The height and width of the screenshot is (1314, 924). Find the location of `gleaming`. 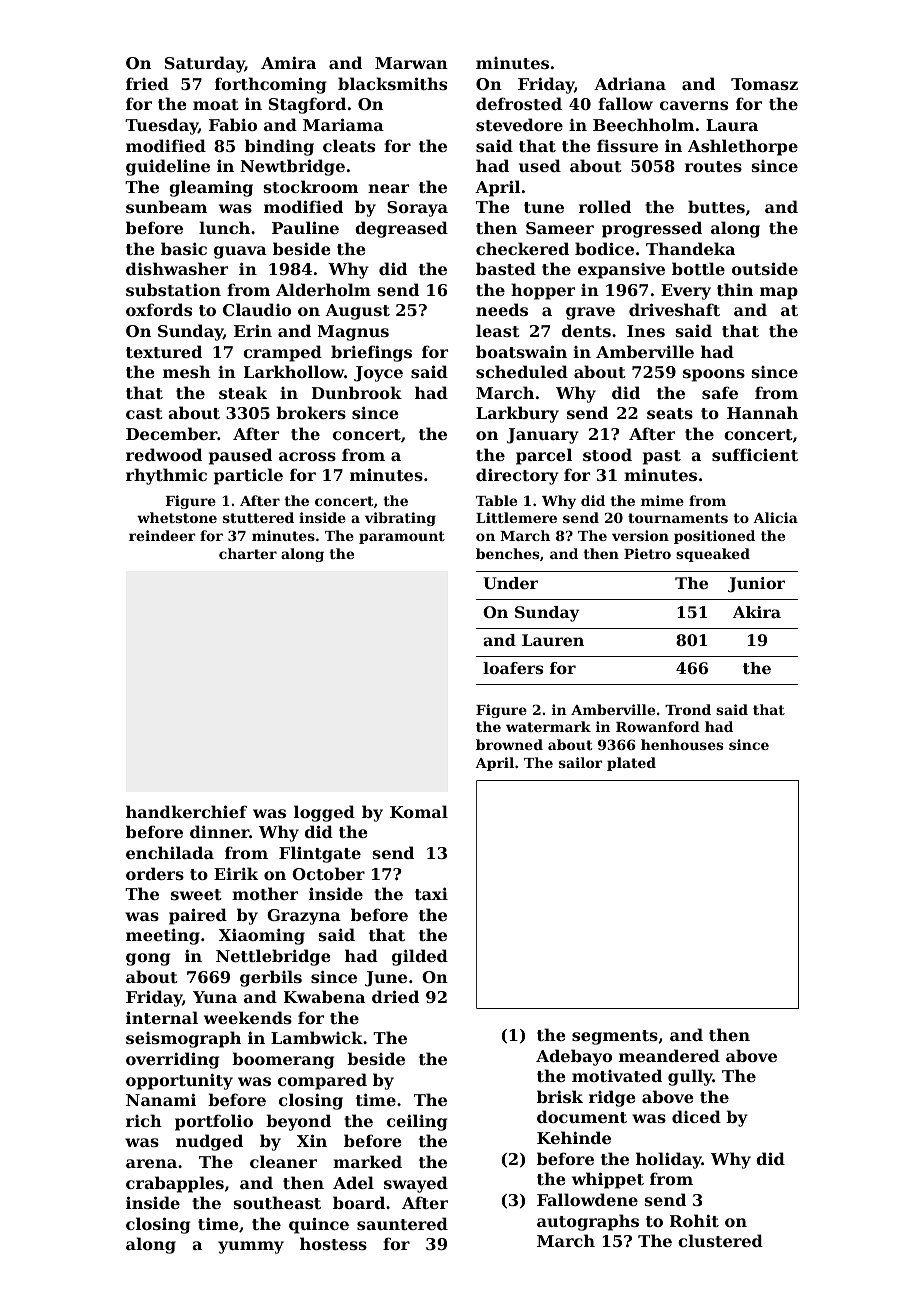

gleaming is located at coordinates (211, 188).
